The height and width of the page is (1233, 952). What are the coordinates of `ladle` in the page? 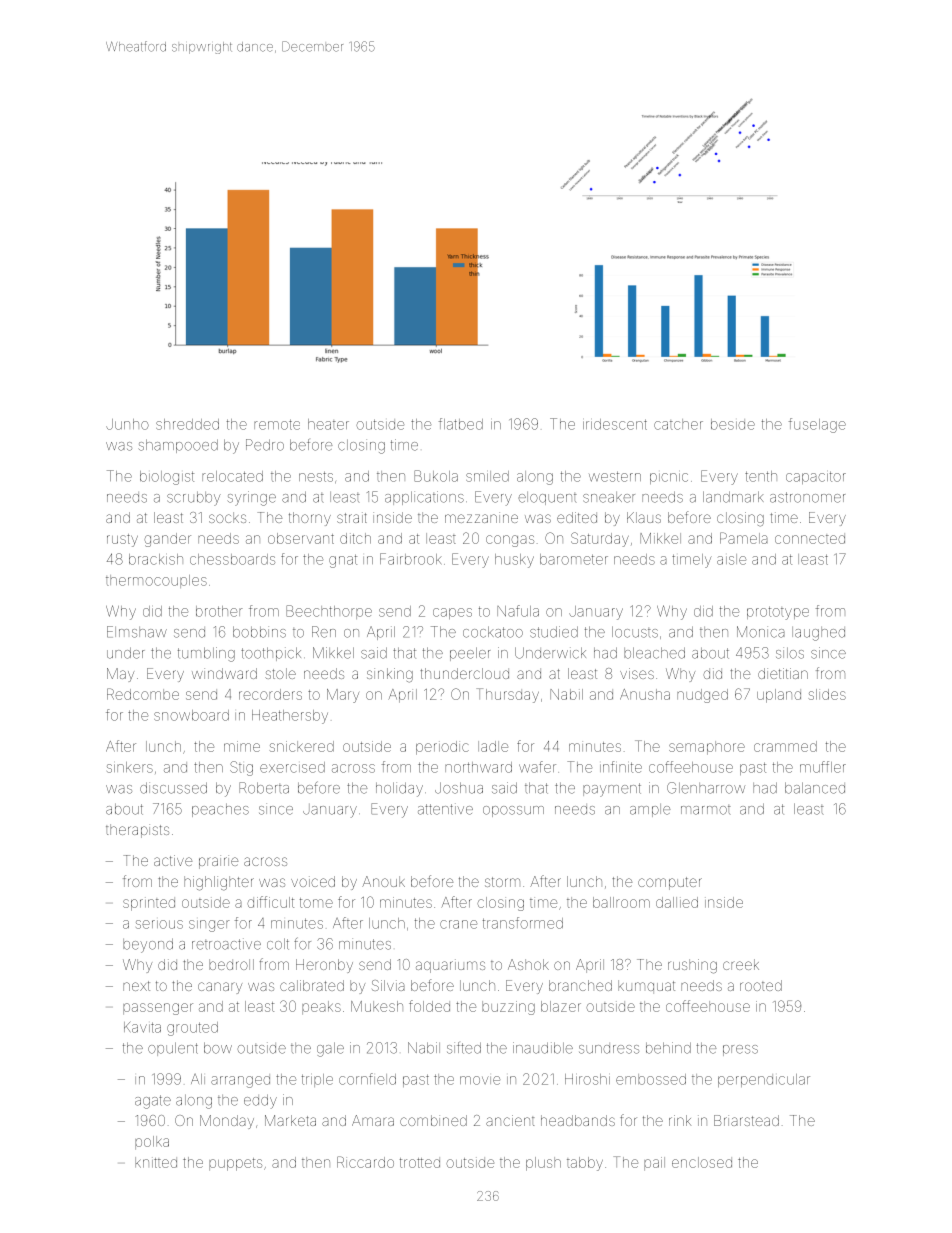 It's located at (493, 746).
